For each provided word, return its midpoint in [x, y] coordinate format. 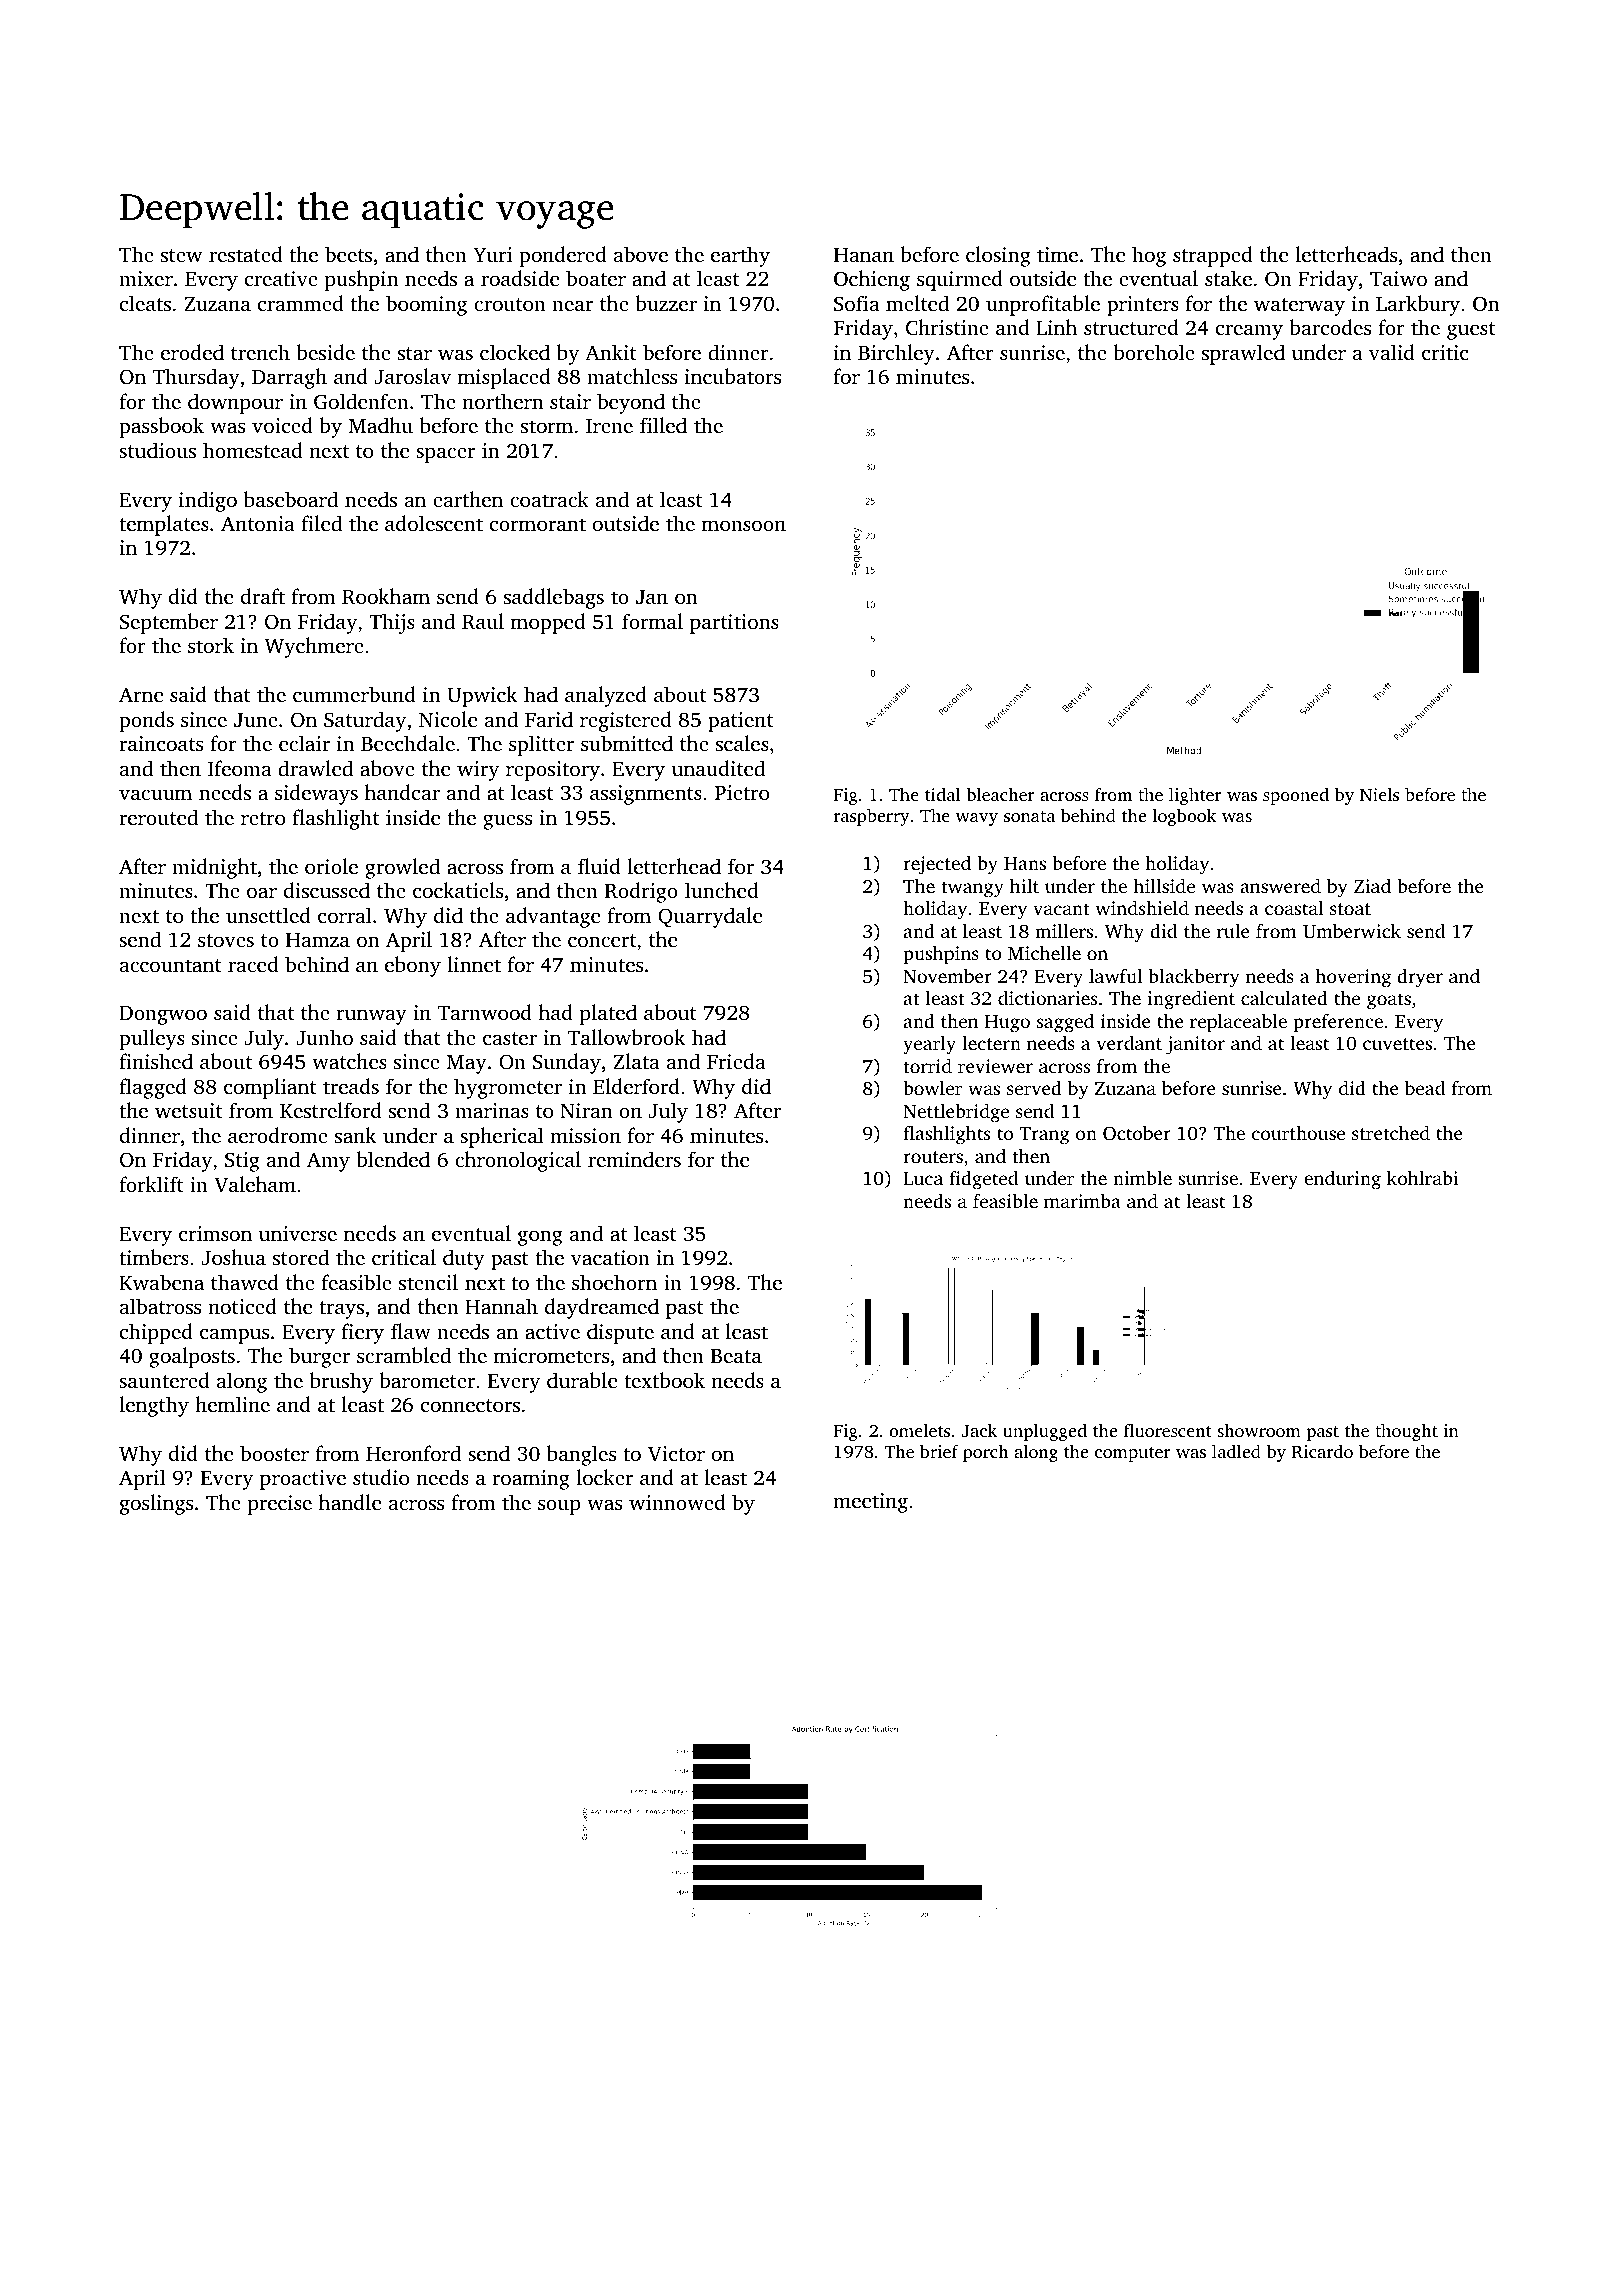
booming [426, 305]
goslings [156, 1504]
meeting [870, 1503]
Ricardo [1322, 1451]
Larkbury [1418, 305]
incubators [733, 376]
